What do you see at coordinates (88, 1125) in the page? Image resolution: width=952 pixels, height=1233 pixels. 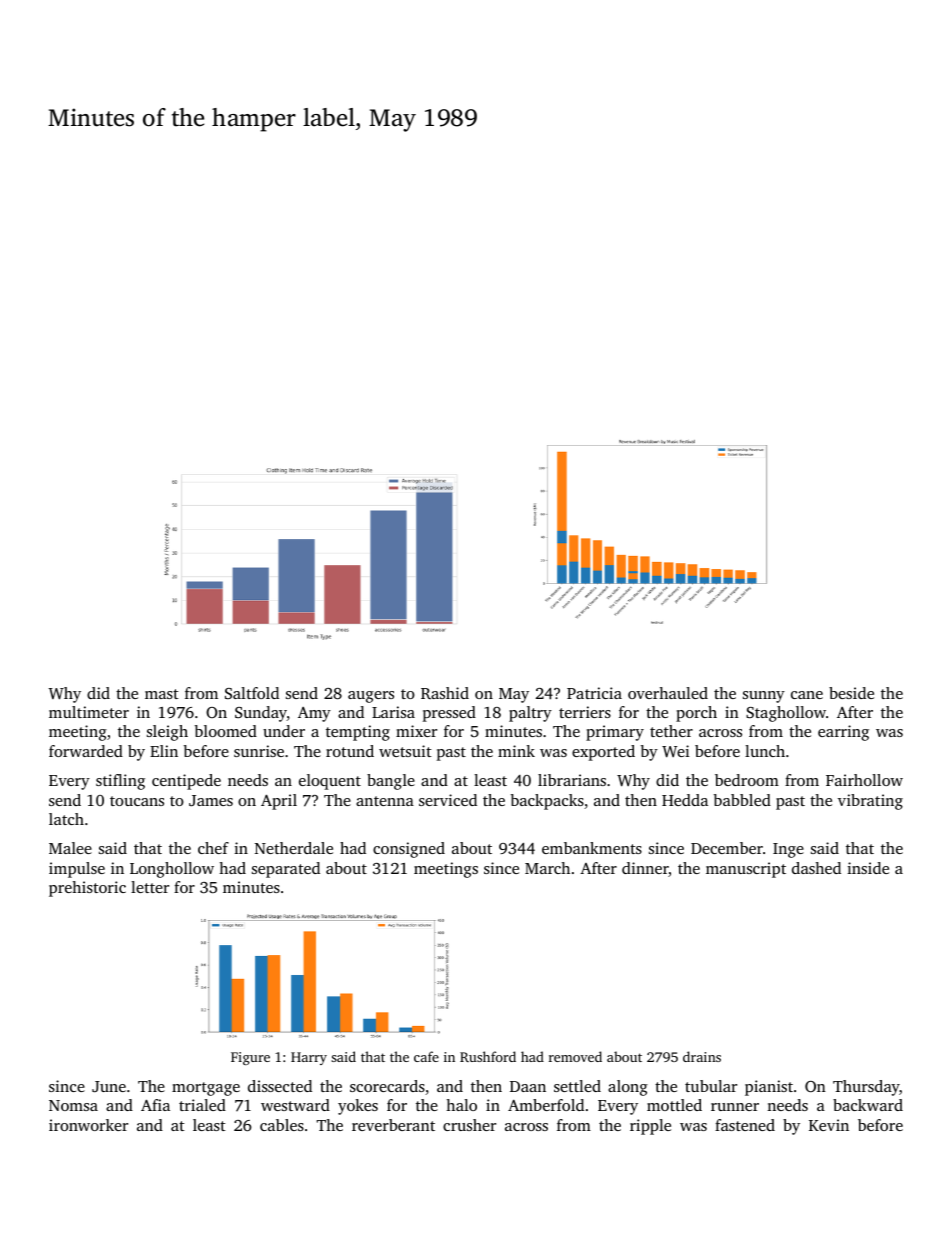 I see `ironworker` at bounding box center [88, 1125].
